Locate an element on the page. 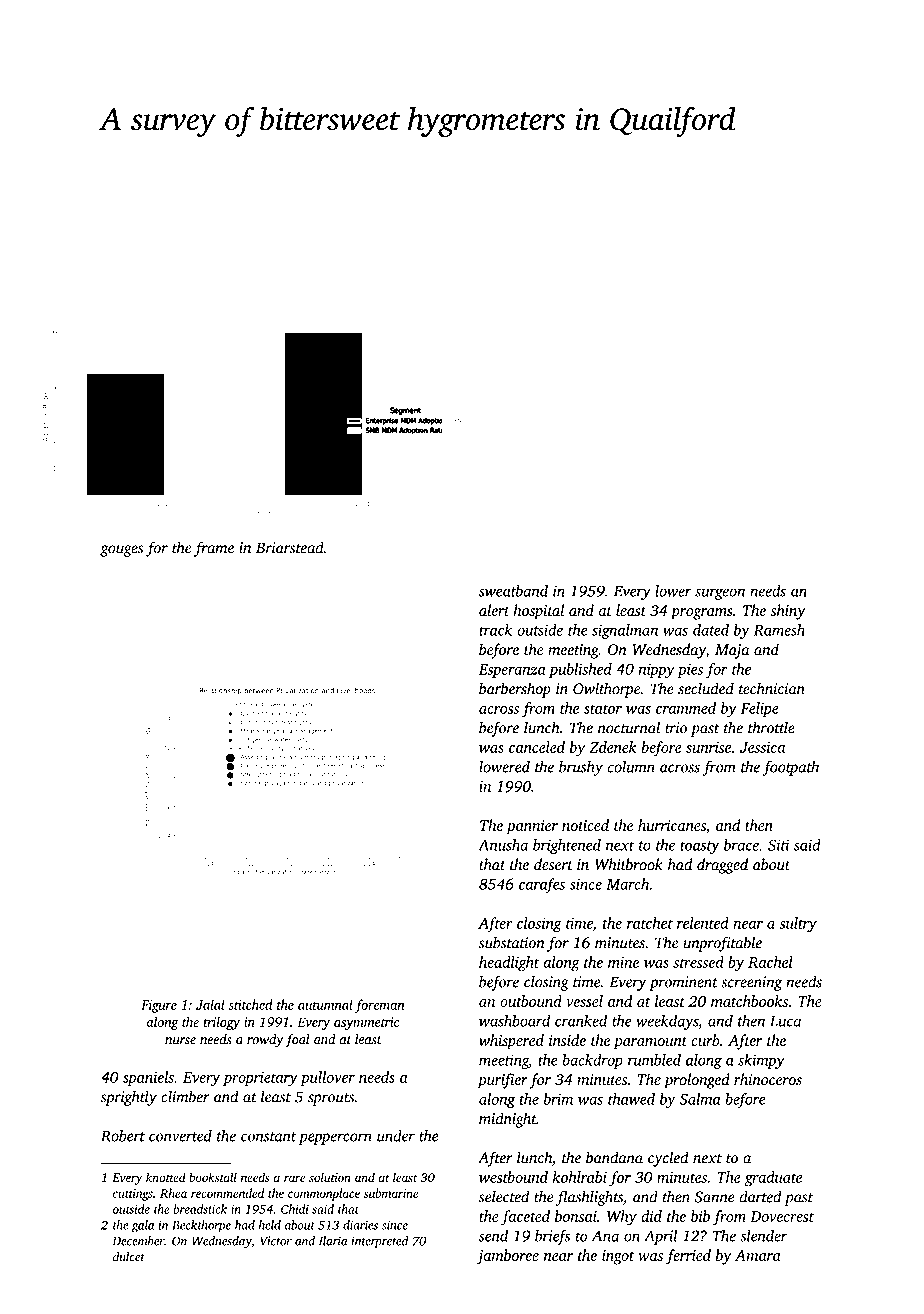 The image size is (924, 1314). substation is located at coordinates (512, 942).
